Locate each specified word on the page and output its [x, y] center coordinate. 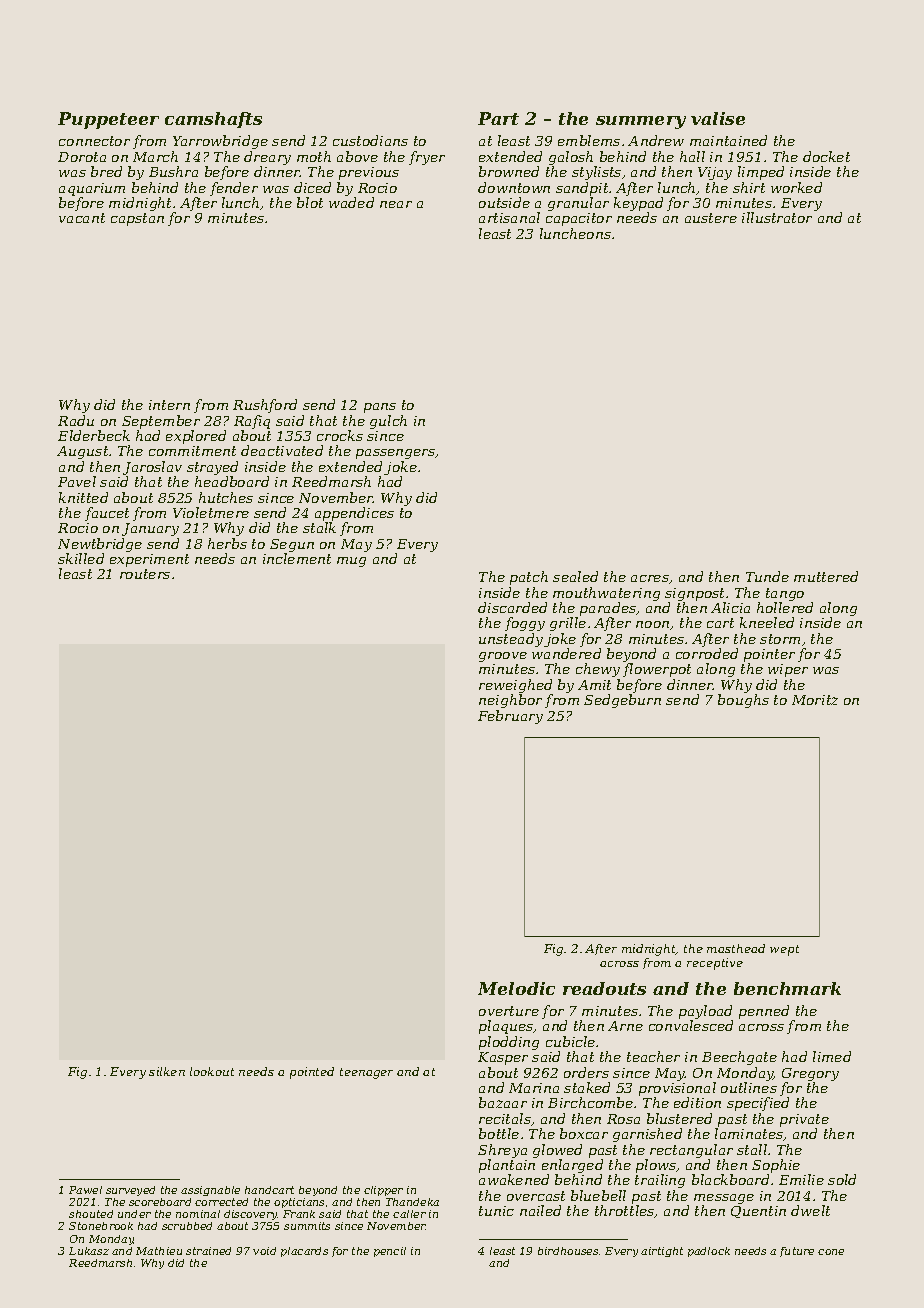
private [804, 1120]
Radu [76, 420]
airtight [662, 1252]
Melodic [516, 988]
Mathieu [159, 1251]
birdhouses [568, 1251]
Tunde [767, 576]
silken [167, 1071]
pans [380, 408]
